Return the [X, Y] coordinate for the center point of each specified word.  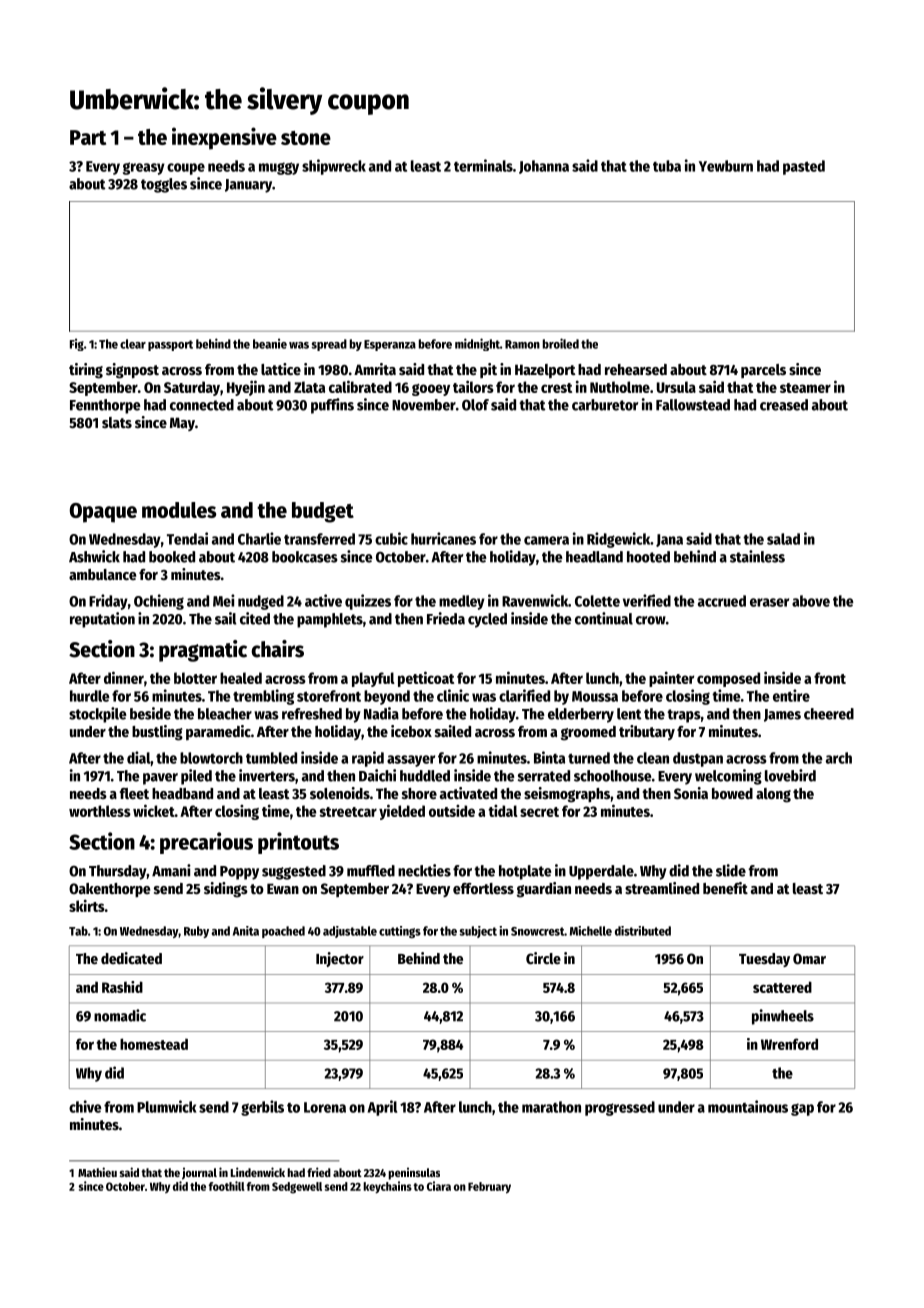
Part [88, 137]
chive [85, 1106]
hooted [648, 557]
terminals [483, 165]
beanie [270, 343]
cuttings [400, 932]
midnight [477, 344]
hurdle [90, 696]
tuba [667, 166]
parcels [763, 371]
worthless [100, 811]
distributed [643, 931]
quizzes [368, 602]
